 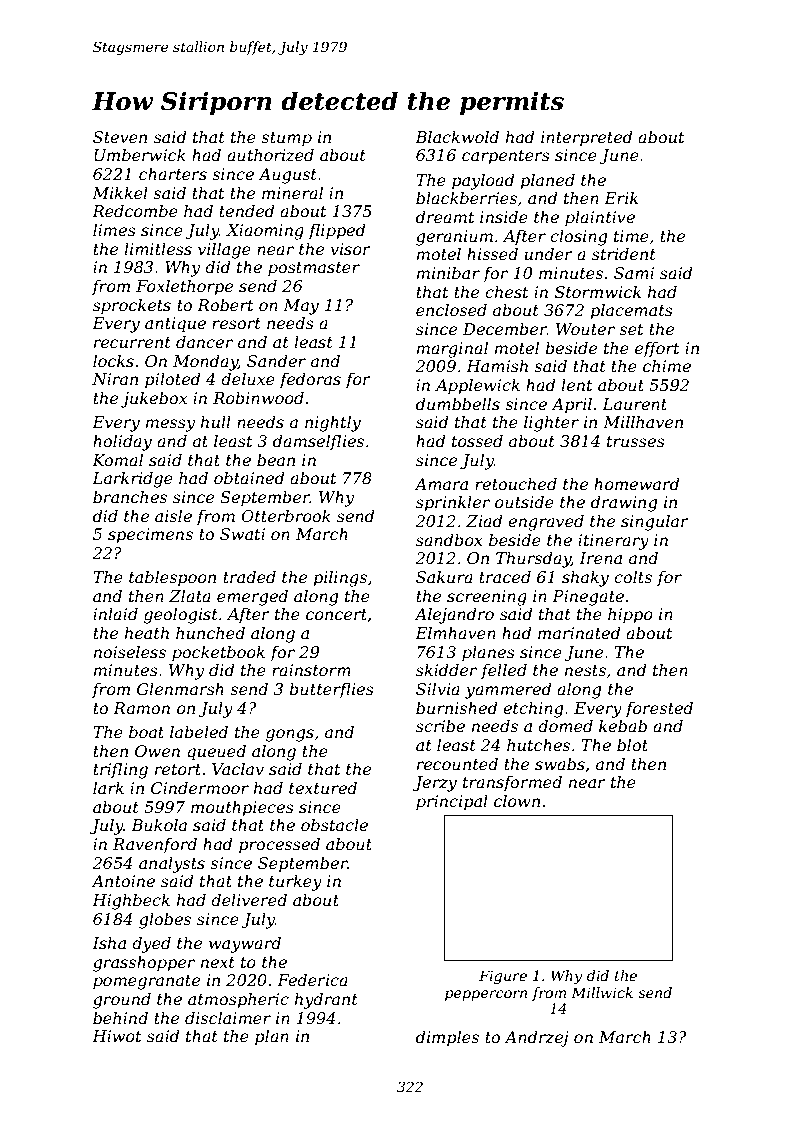 I want to click on mineral, so click(x=292, y=192).
